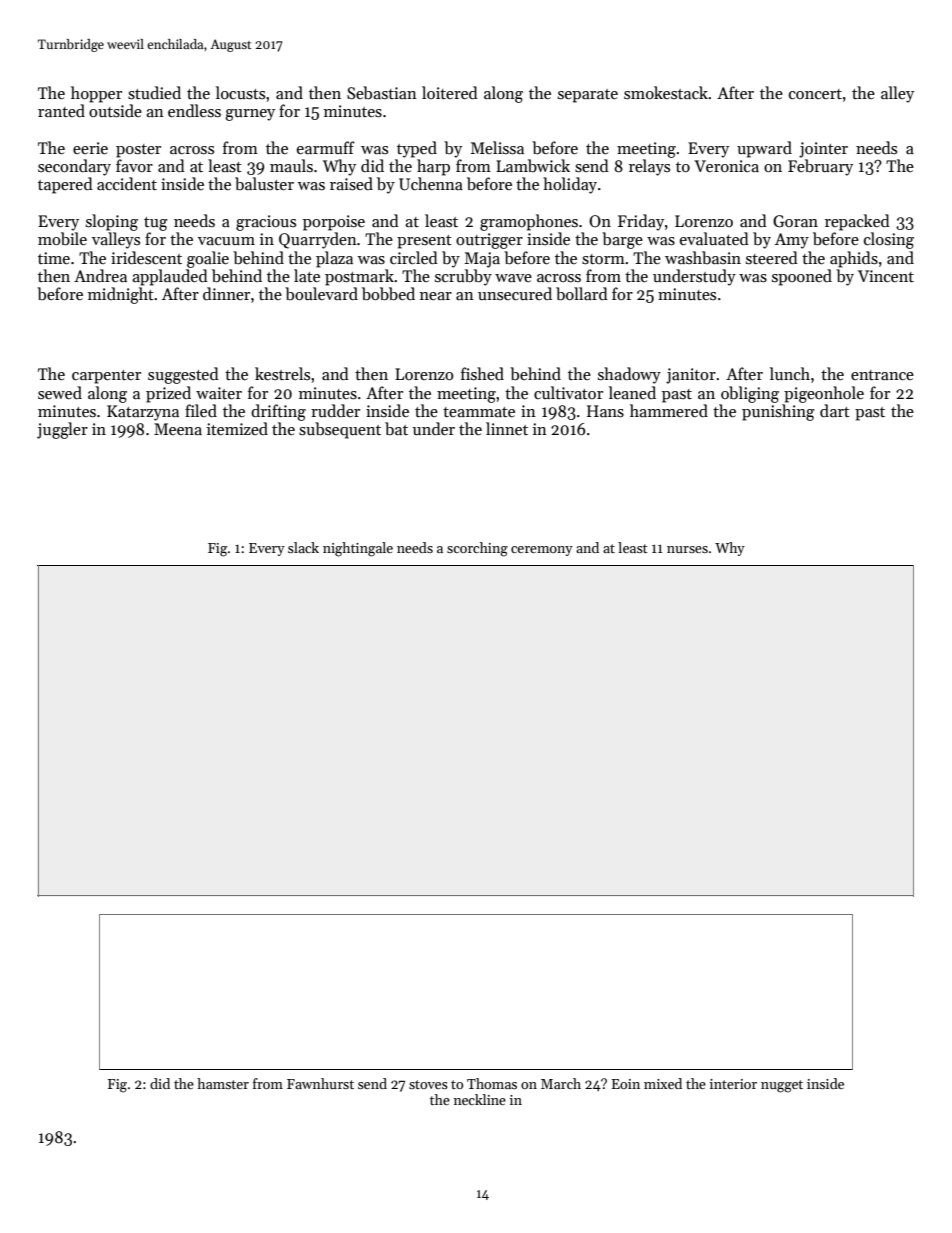  Describe the element at coordinates (60, 392) in the screenshot. I see `sewed` at that location.
